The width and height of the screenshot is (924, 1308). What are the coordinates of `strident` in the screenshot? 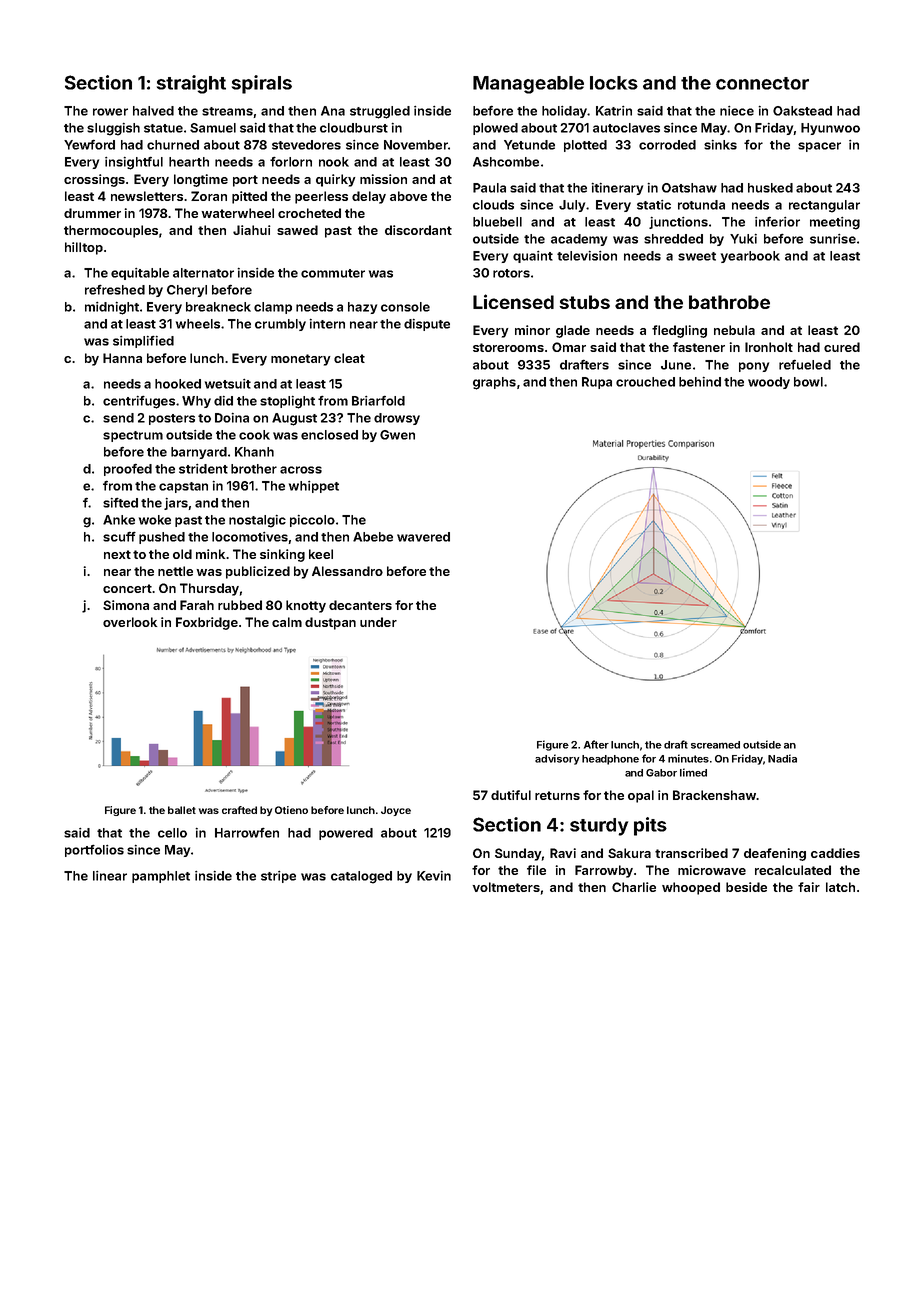 It's located at (203, 469).
